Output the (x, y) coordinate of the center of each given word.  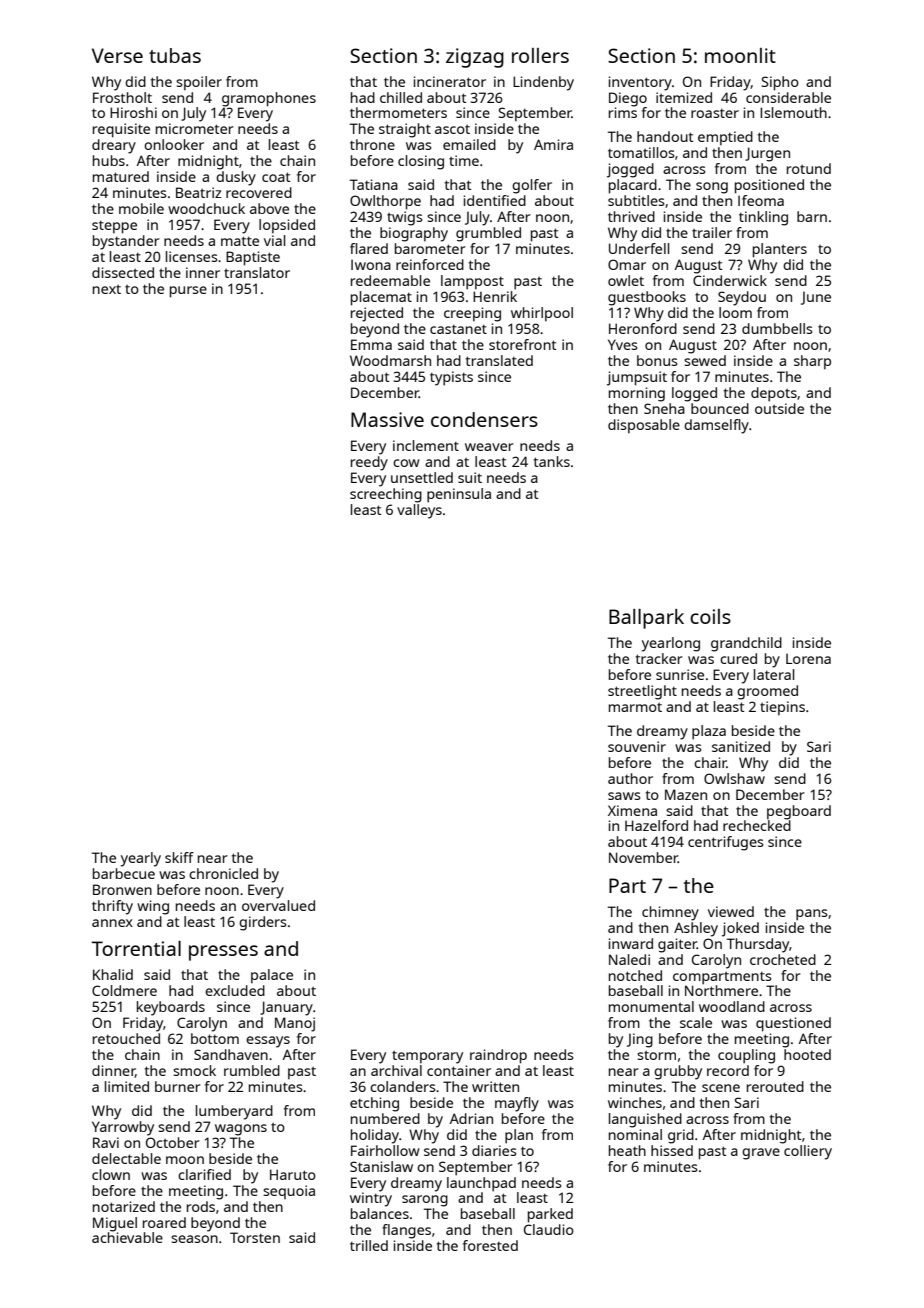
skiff (179, 857)
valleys (419, 511)
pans (812, 915)
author (630, 778)
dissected (123, 272)
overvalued (278, 905)
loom (735, 312)
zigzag (475, 58)
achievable (127, 1237)
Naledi (629, 959)
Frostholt (122, 97)
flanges (406, 1231)
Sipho (780, 83)
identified (495, 200)
